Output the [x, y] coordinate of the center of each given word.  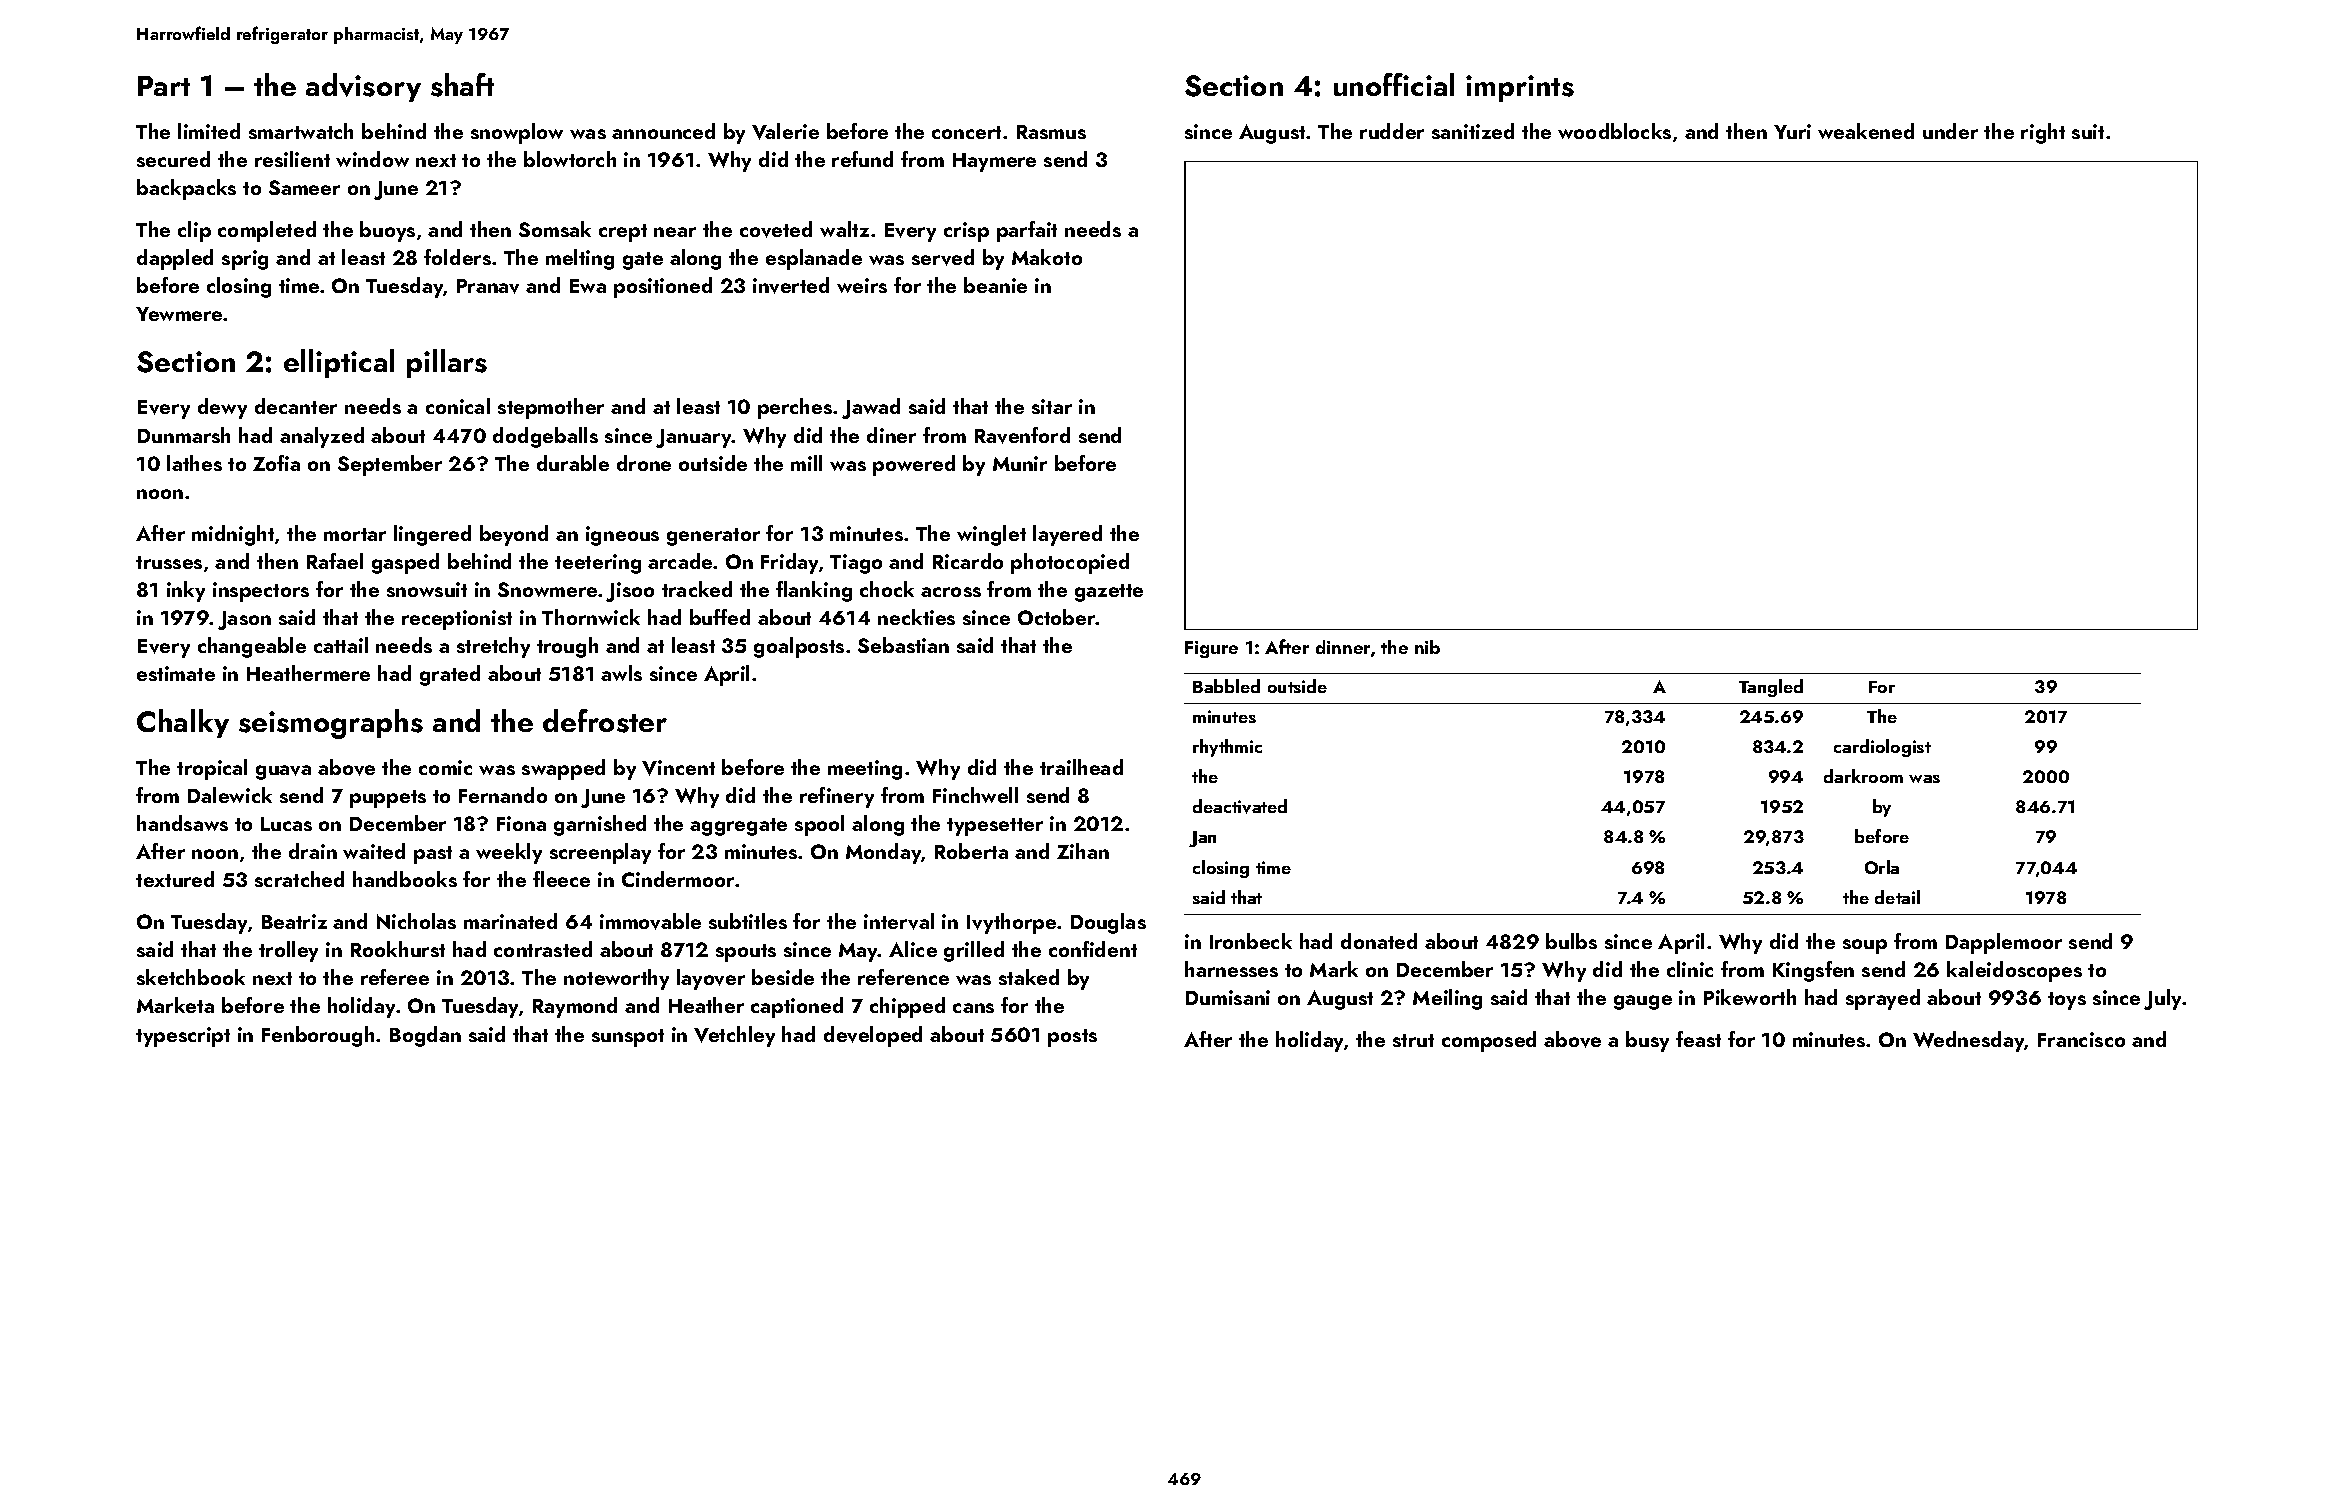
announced [663, 131]
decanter [296, 406]
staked [1029, 977]
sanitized [1473, 131]
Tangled [1771, 688]
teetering [598, 564]
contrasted [543, 949]
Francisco [2081, 1039]
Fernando [503, 795]
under [1950, 131]
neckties [916, 617]
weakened [1866, 131]
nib [1427, 647]
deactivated [1240, 806]
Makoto [1047, 257]
